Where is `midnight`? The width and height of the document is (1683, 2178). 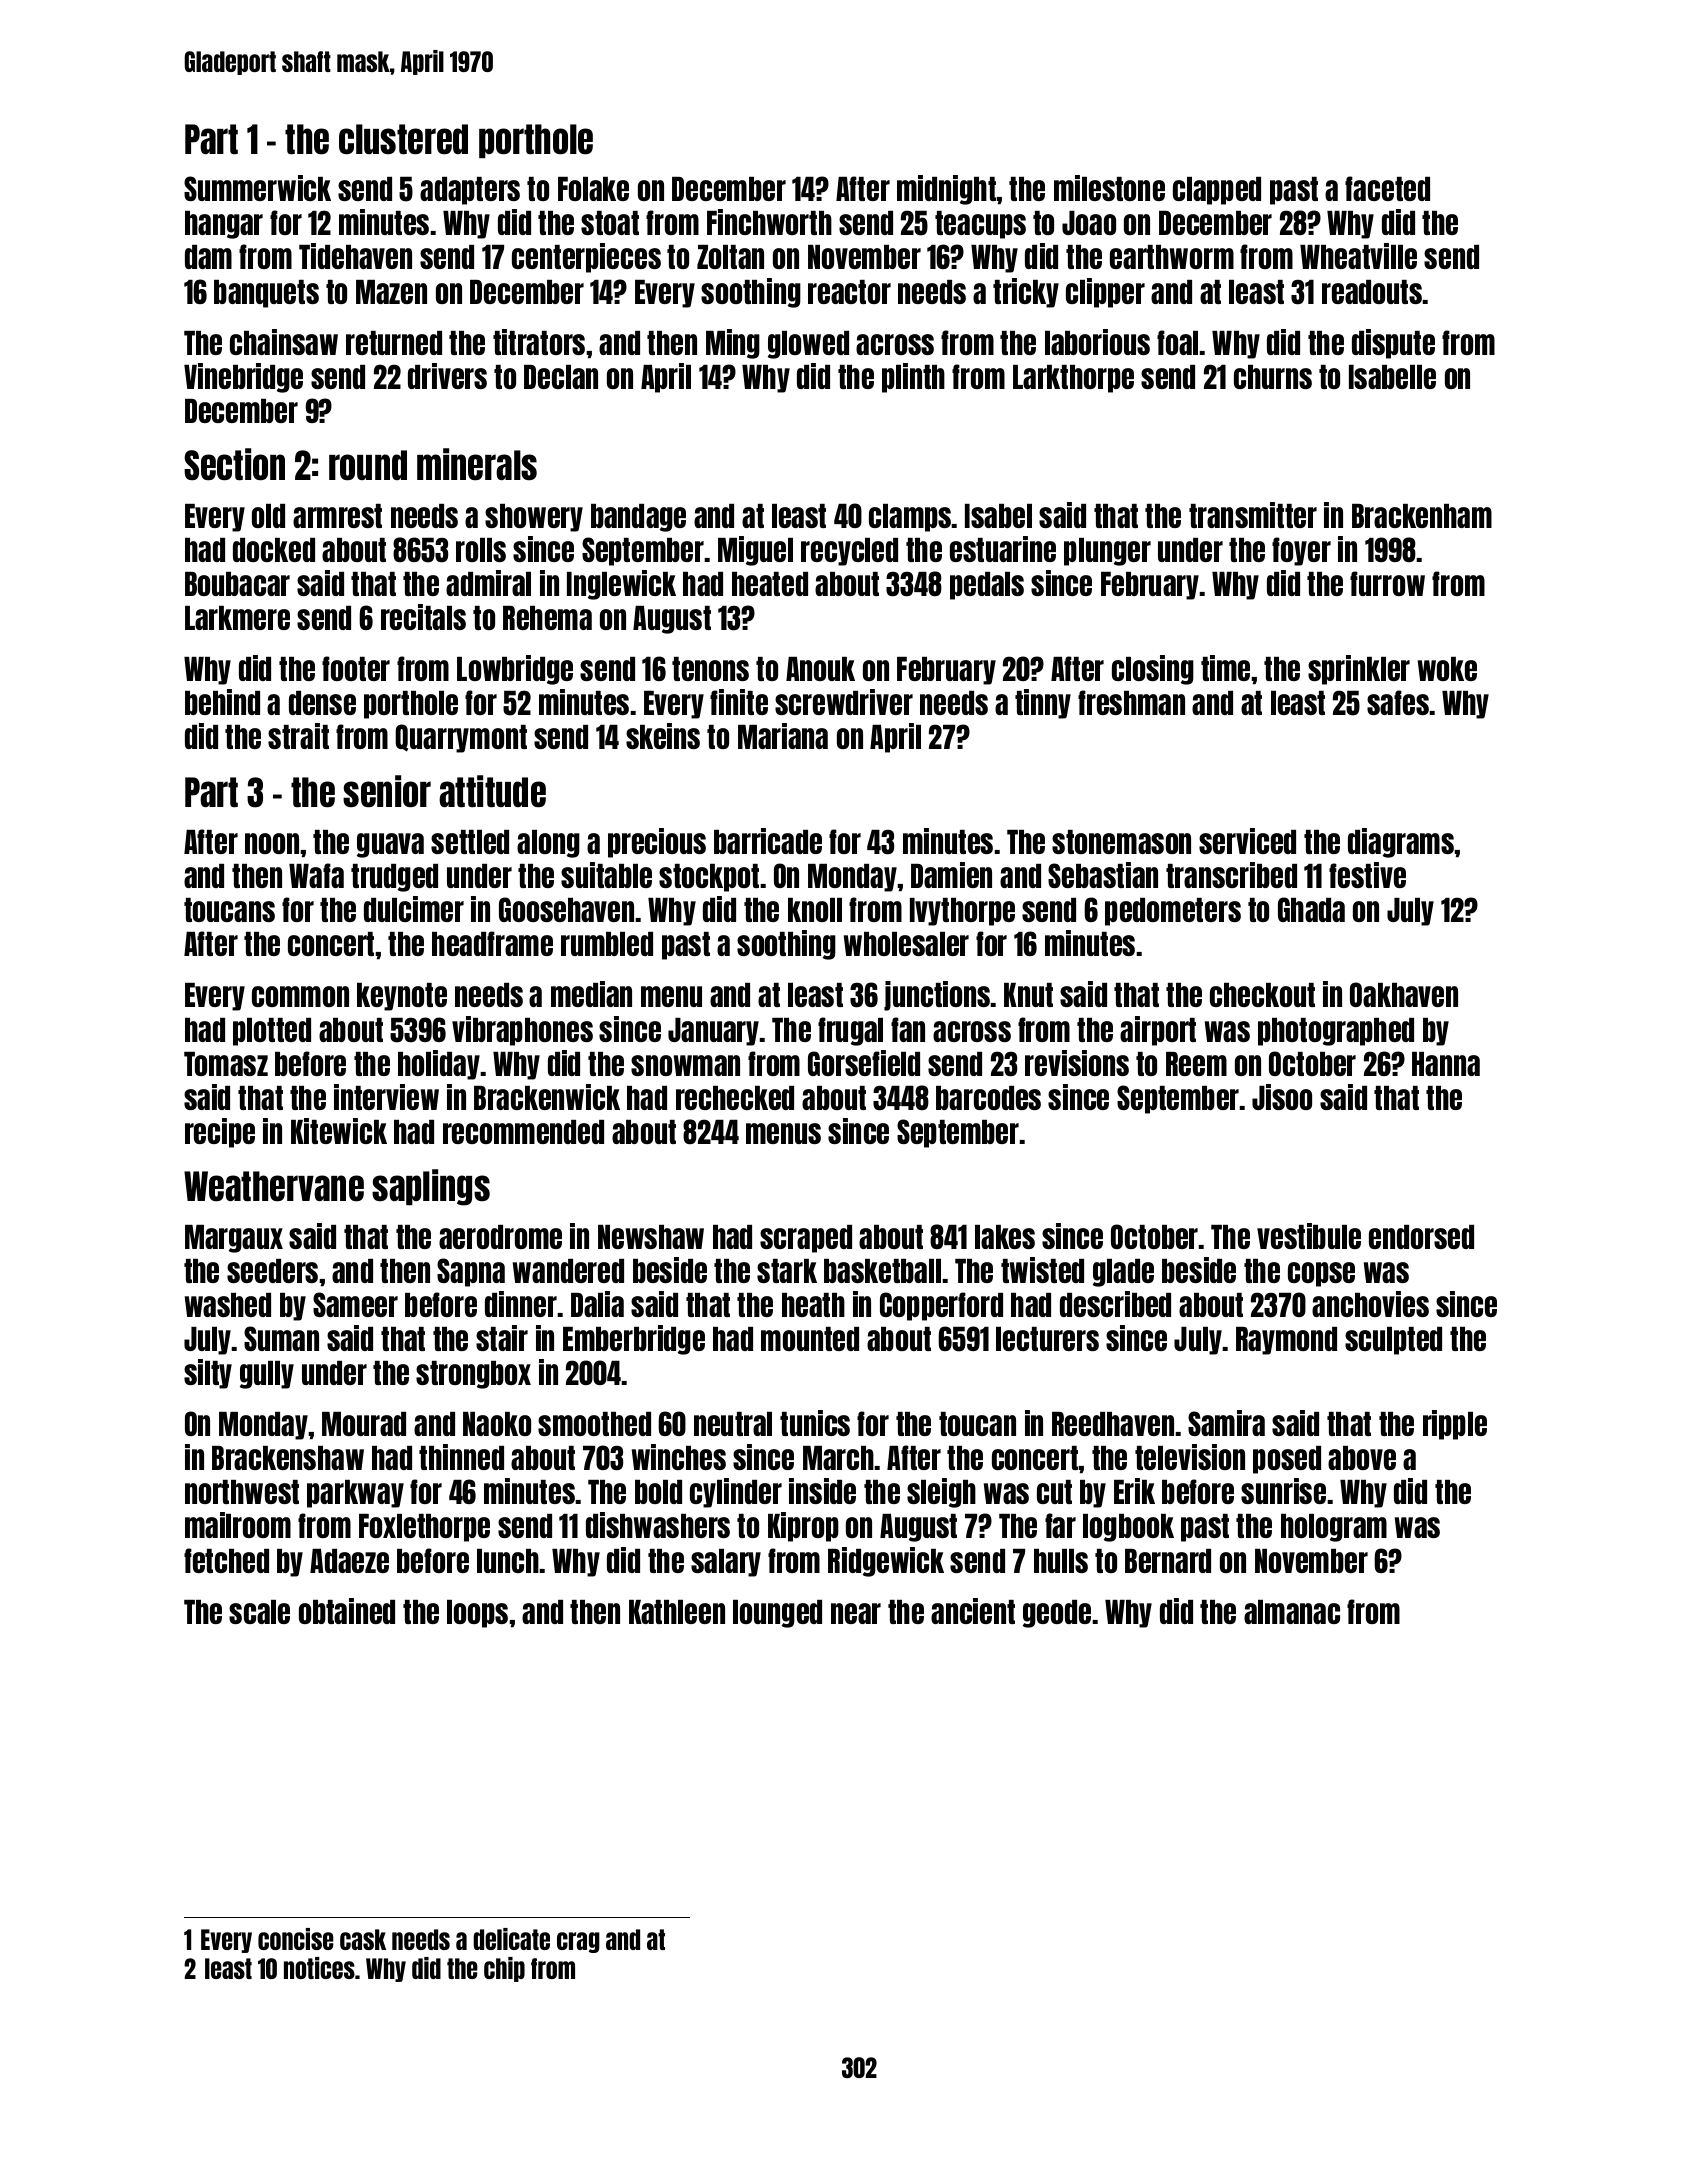 midnight is located at coordinates (947, 190).
